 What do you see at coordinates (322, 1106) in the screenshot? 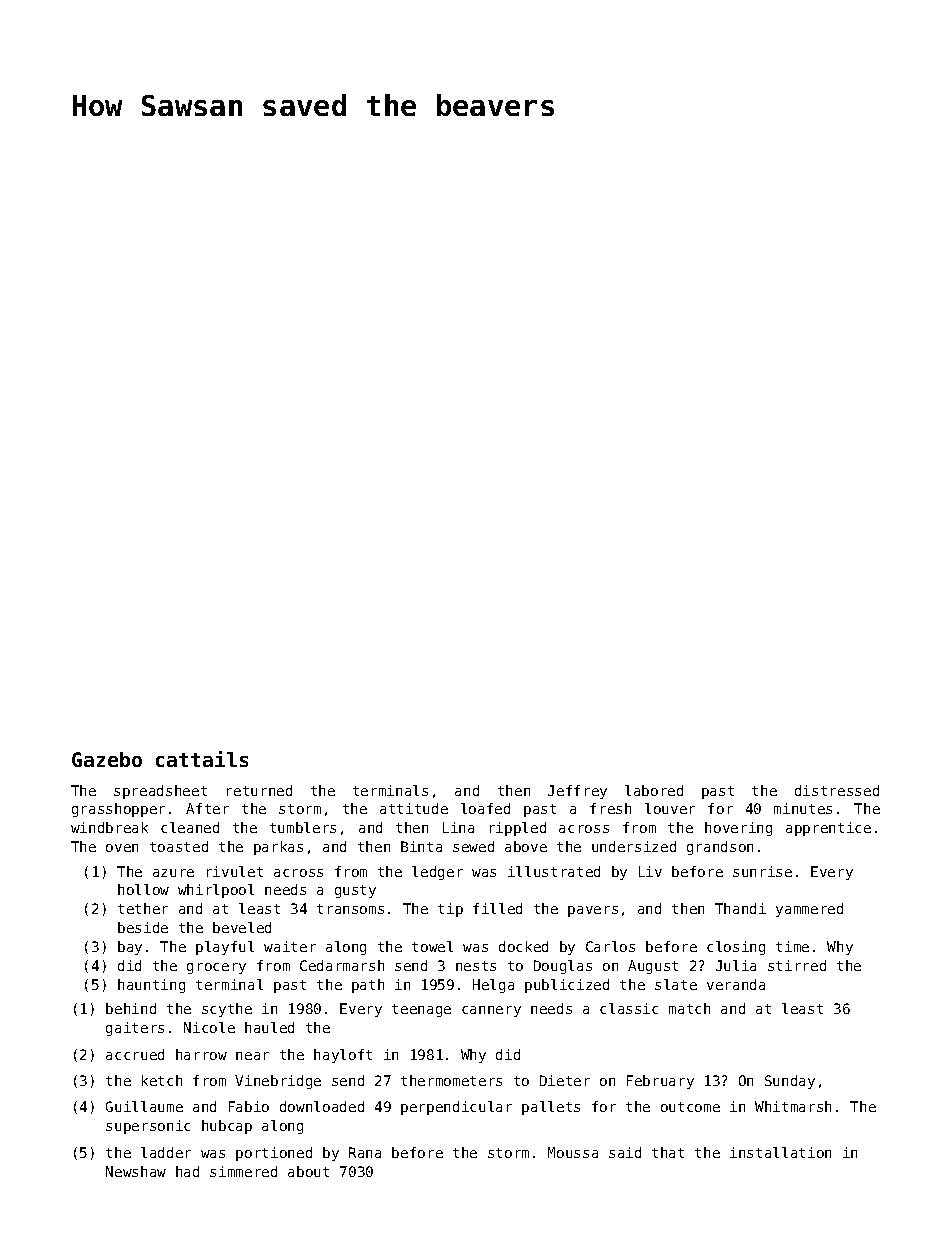
I see `downloaded` at bounding box center [322, 1106].
